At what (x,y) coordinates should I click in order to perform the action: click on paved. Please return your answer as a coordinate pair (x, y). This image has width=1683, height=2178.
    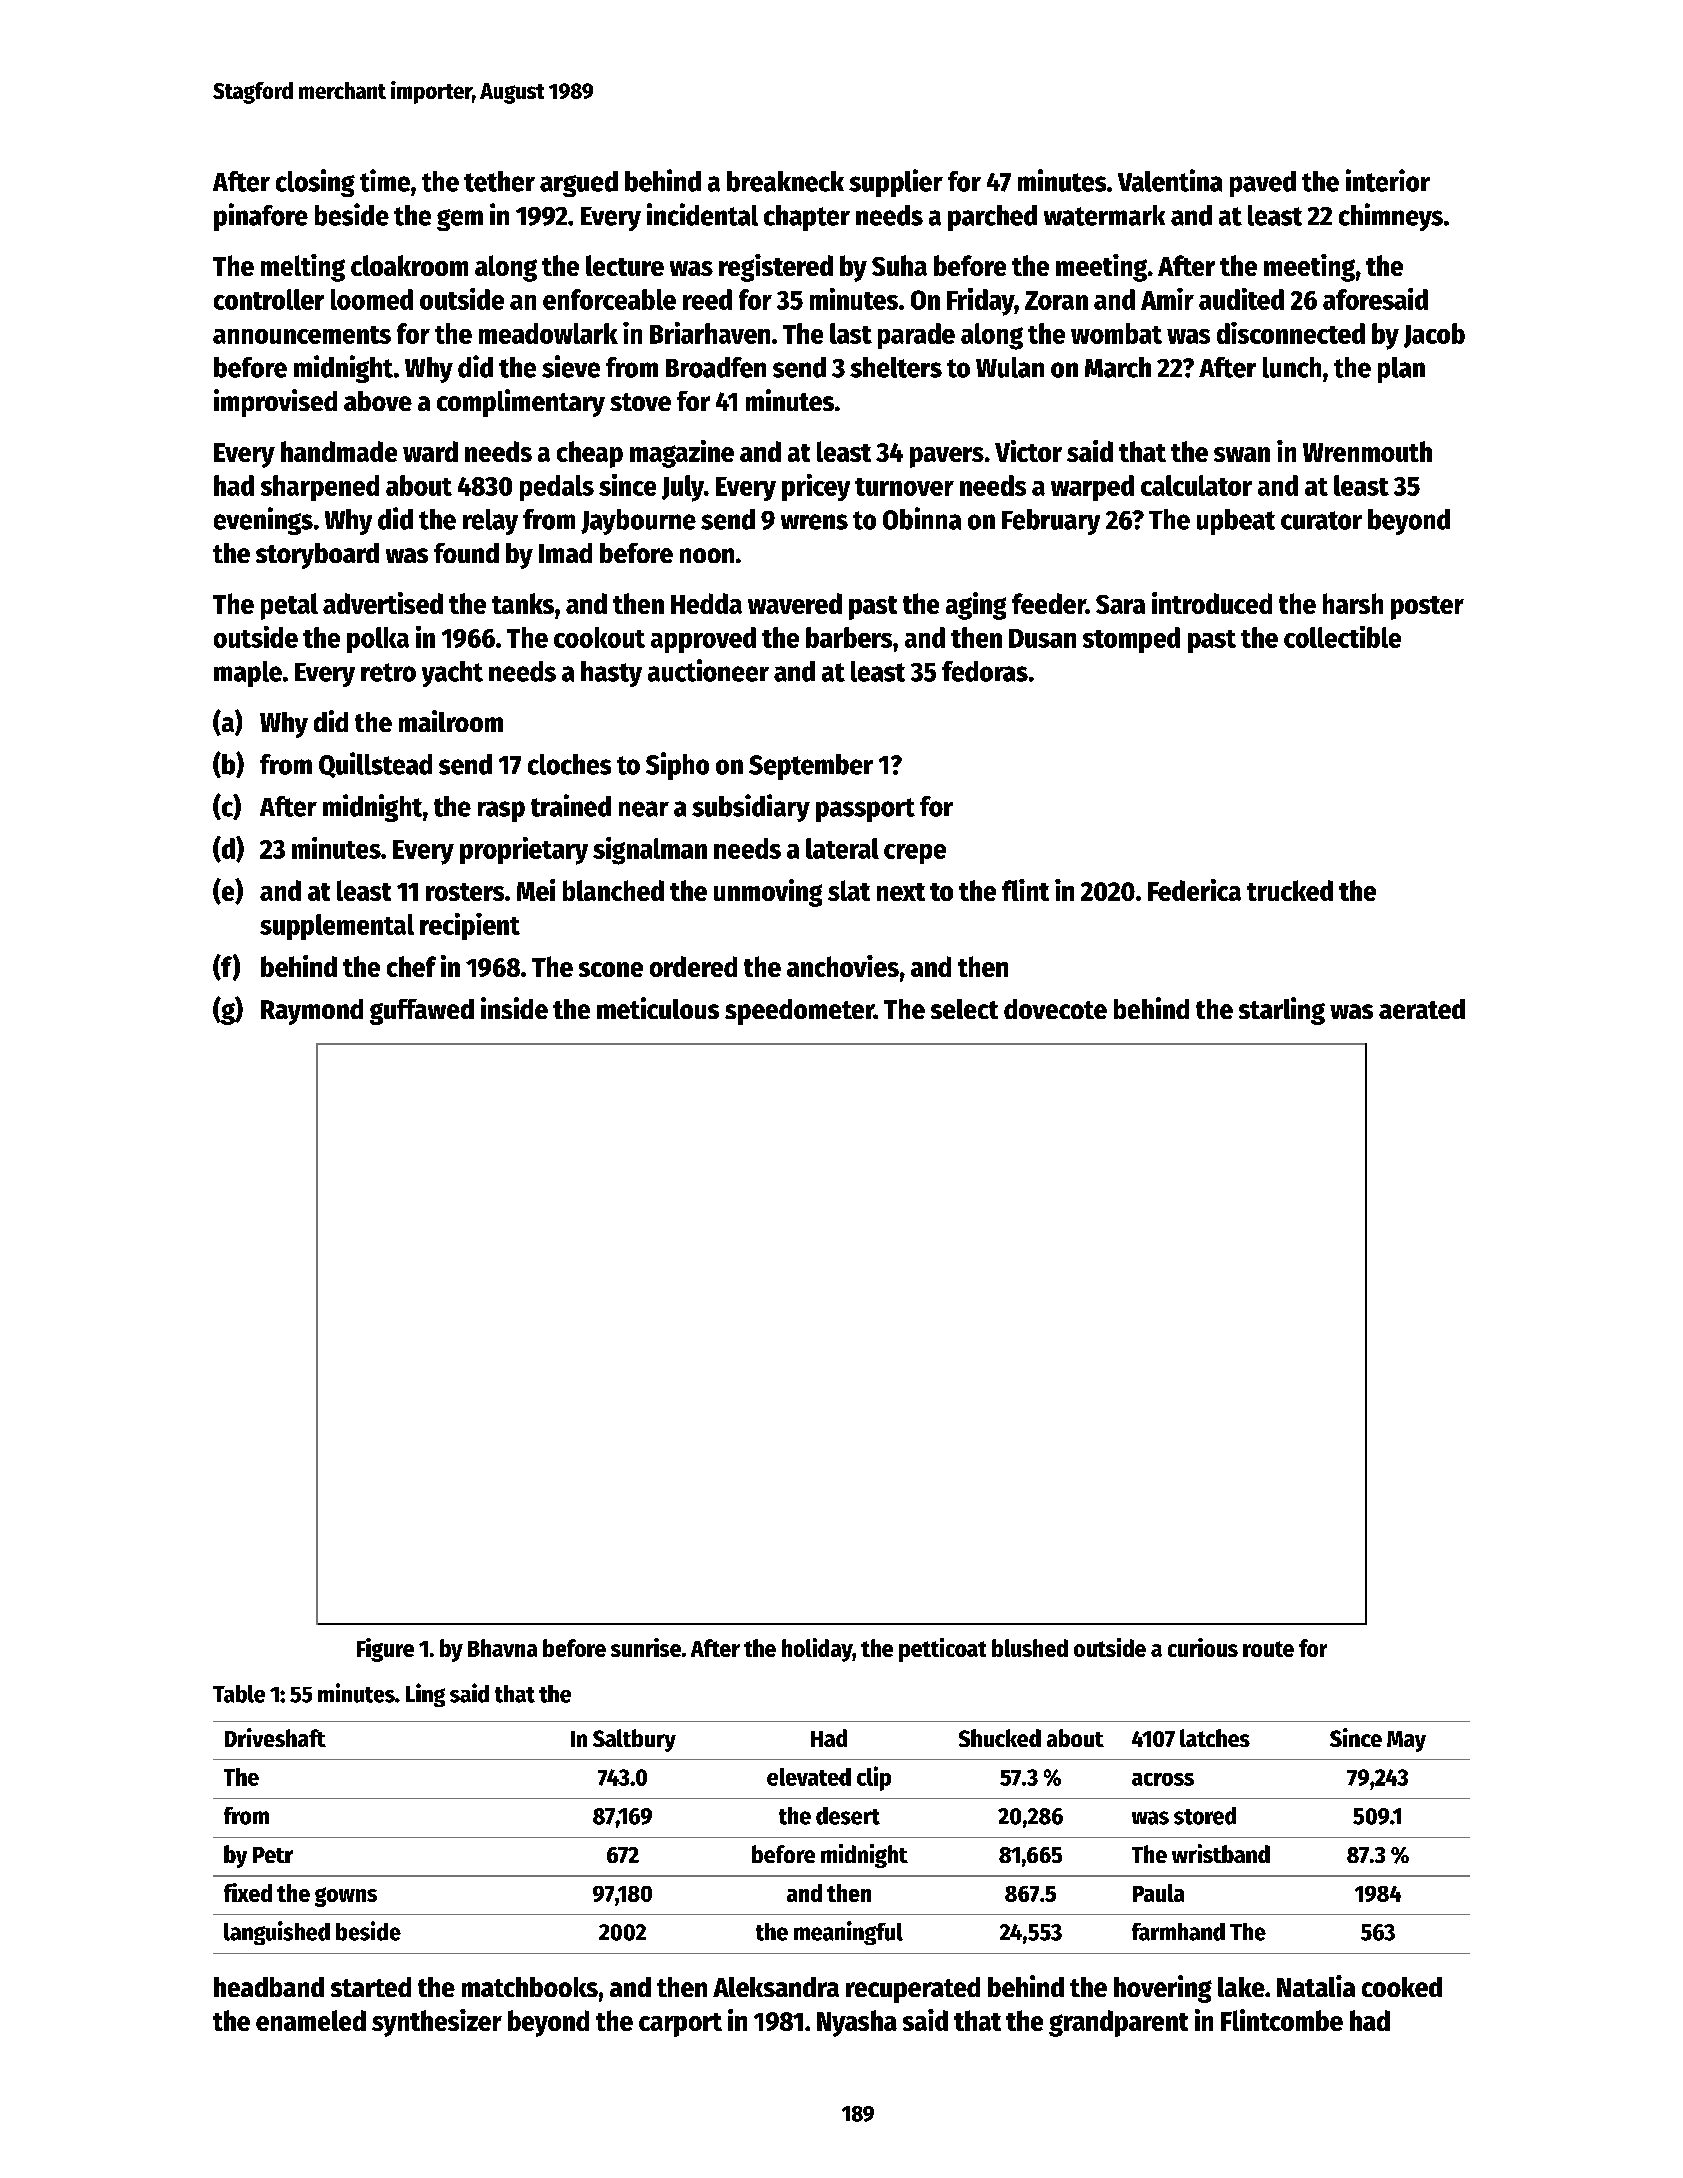
    Looking at the image, I should click on (1263, 184).
